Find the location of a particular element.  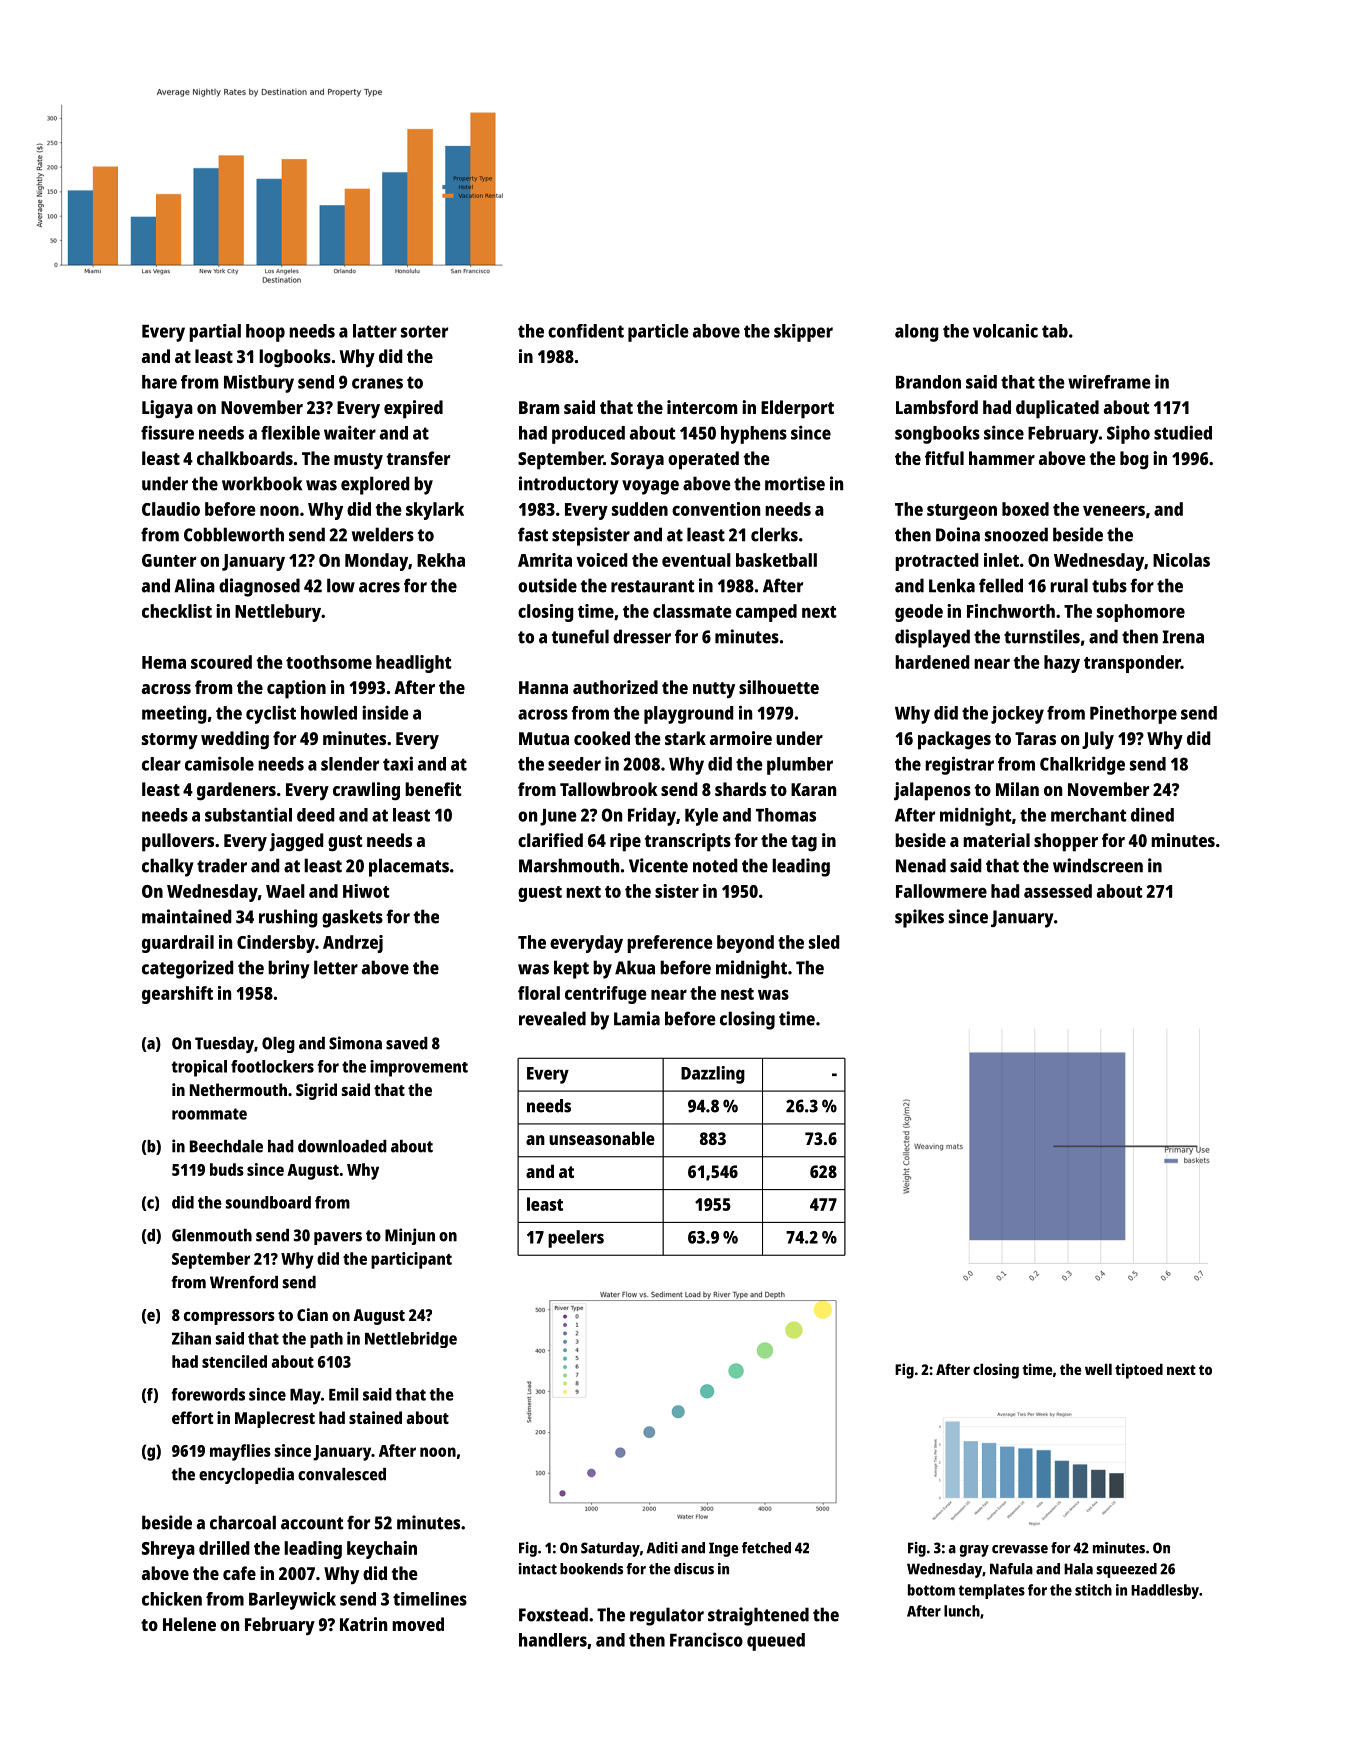

discus is located at coordinates (694, 1569).
